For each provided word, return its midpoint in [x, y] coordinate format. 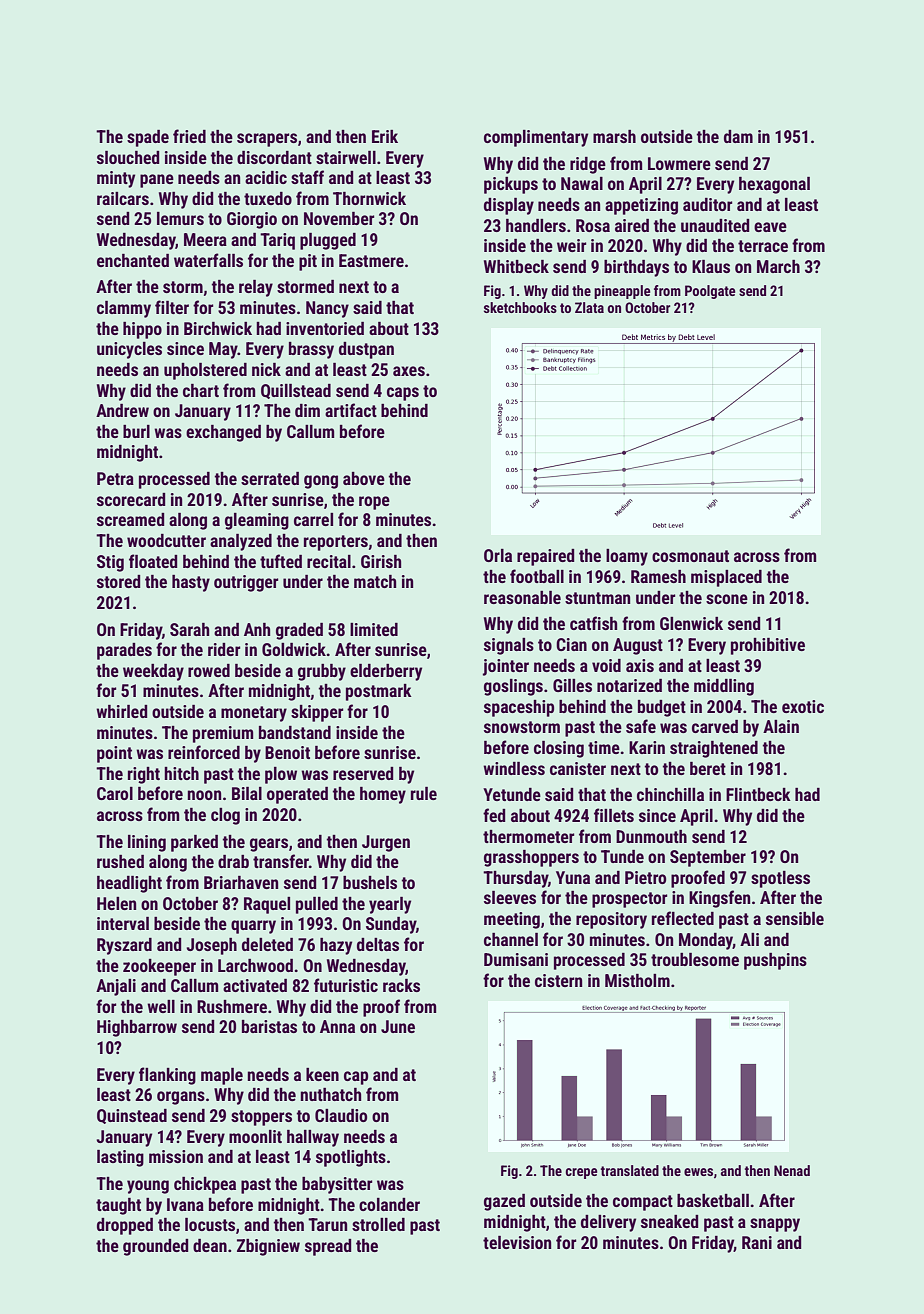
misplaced [726, 578]
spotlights [351, 1158]
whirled [121, 711]
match [375, 581]
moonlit [255, 1136]
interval [123, 923]
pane [157, 181]
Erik [385, 136]
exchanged [223, 433]
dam [738, 136]
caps [403, 394]
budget [662, 708]
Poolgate [710, 292]
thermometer [528, 836]
